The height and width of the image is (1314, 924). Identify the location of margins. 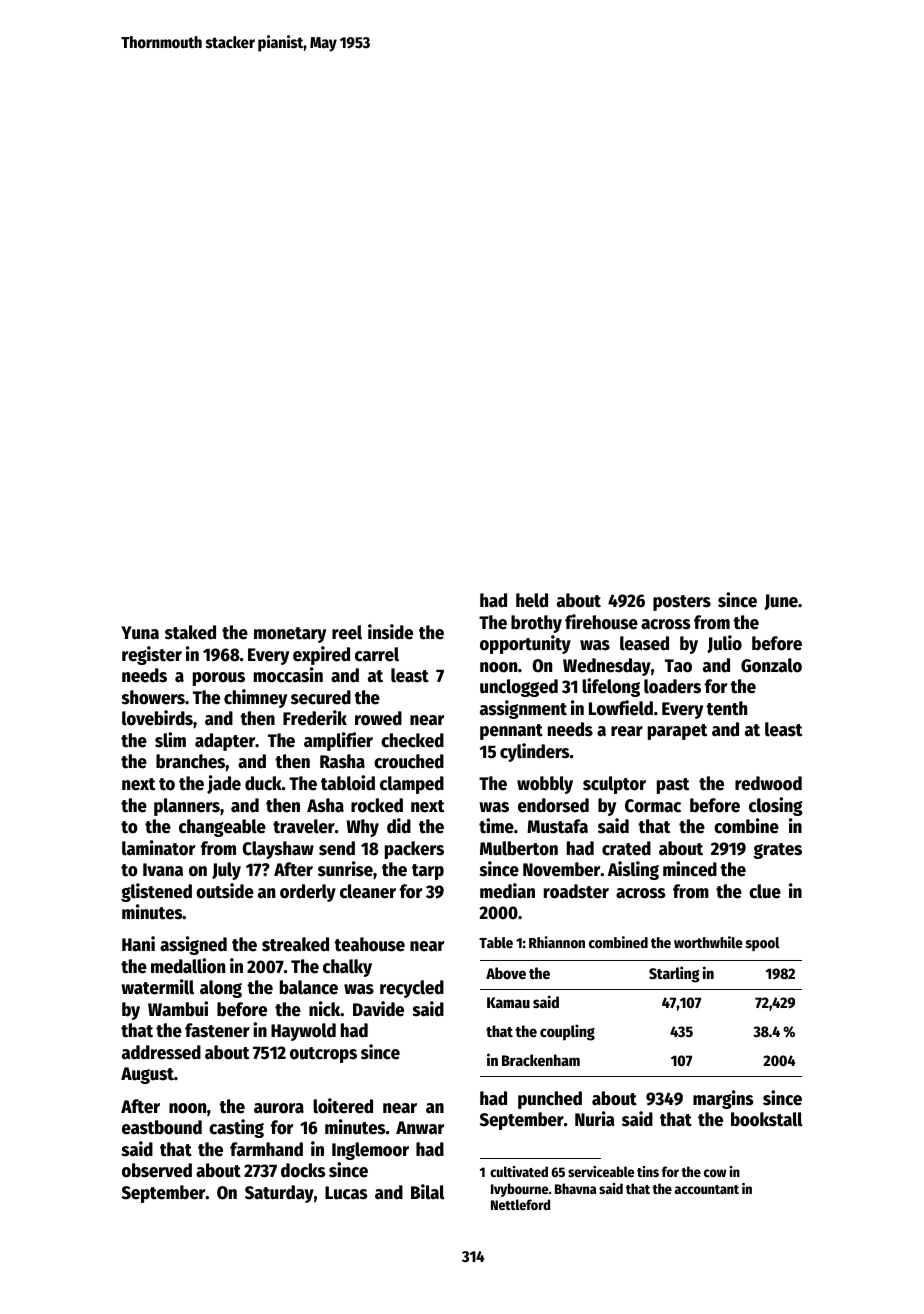
(723, 1099).
